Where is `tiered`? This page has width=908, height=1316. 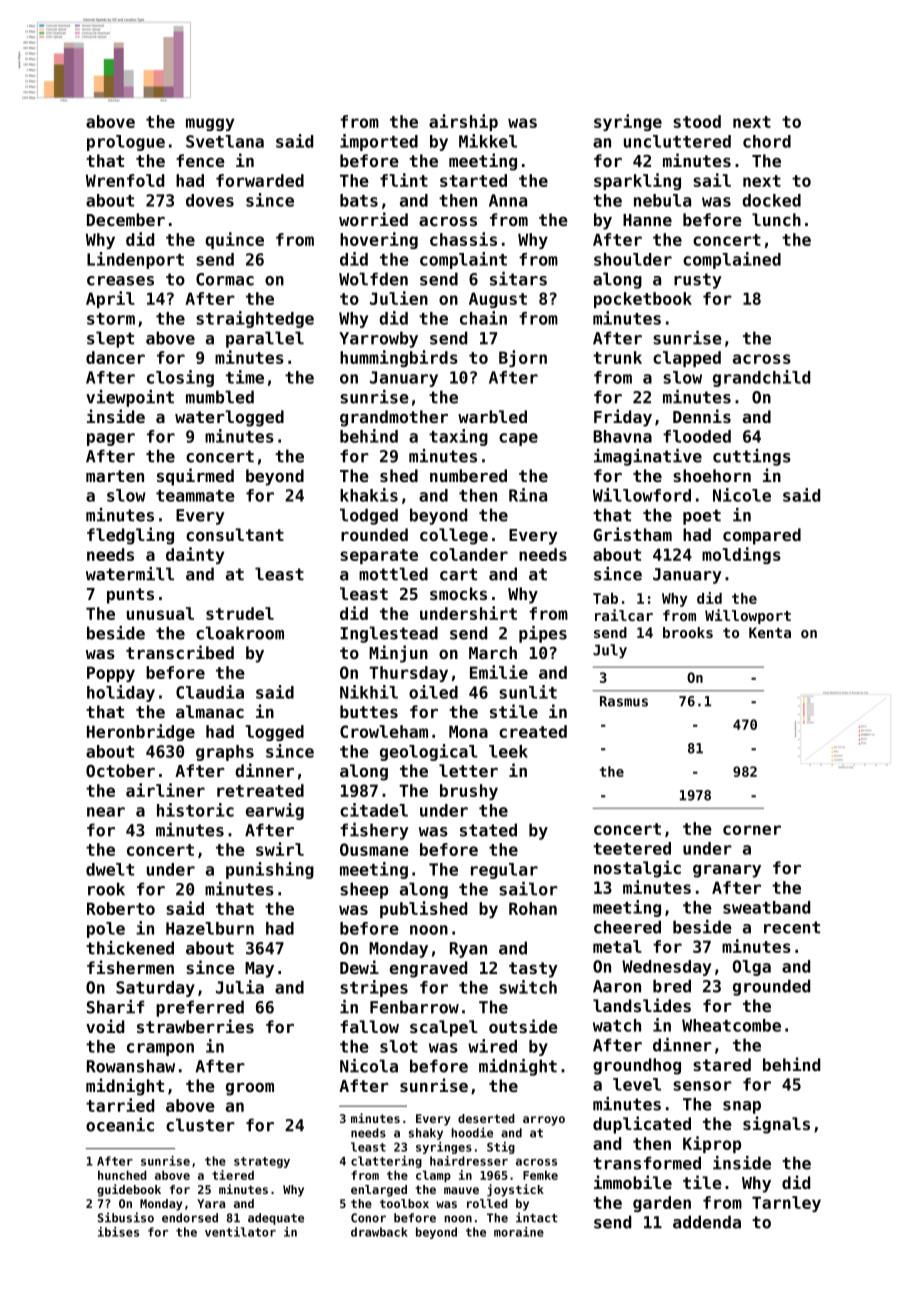 tiered is located at coordinates (233, 1175).
